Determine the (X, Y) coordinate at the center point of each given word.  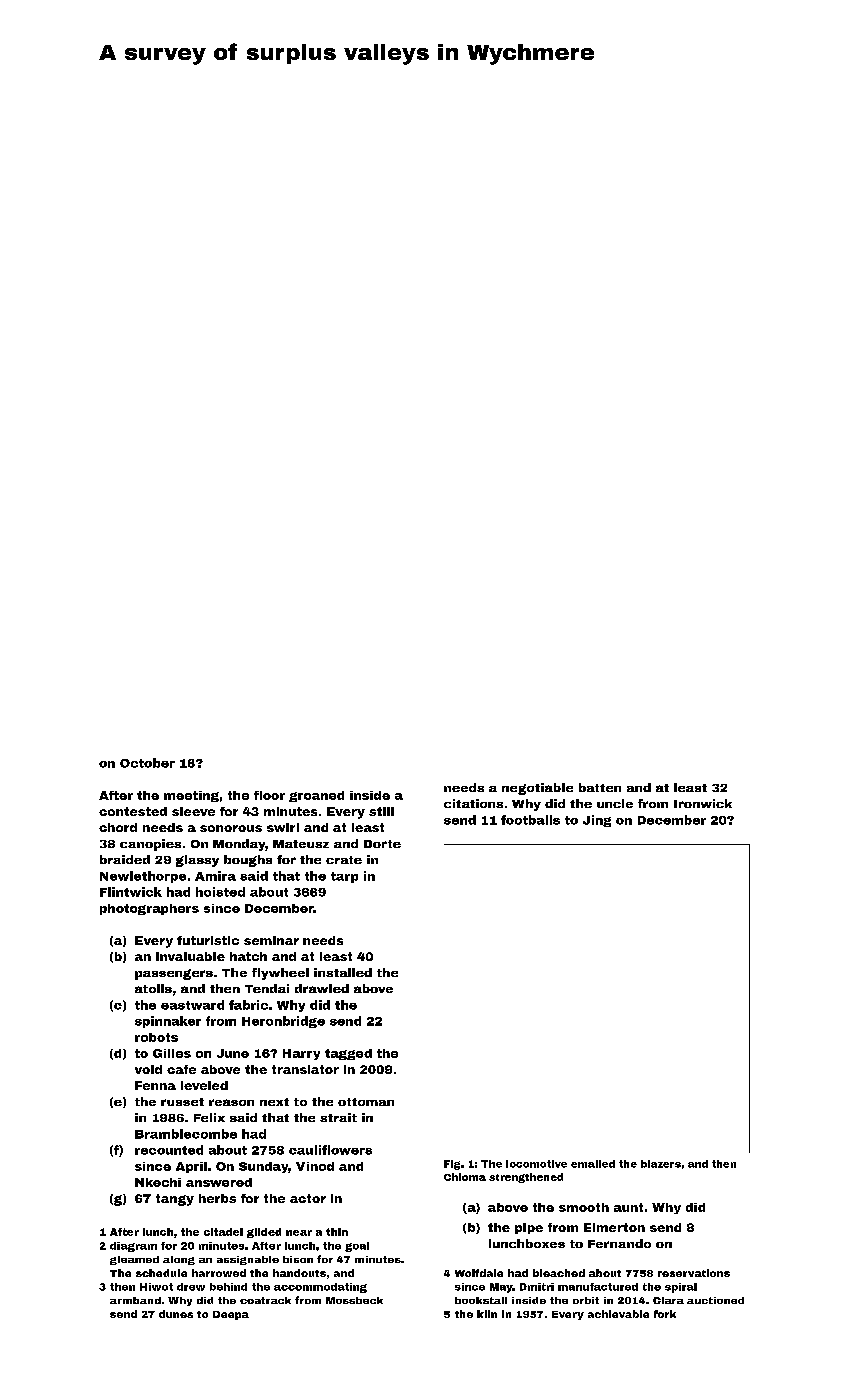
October (147, 763)
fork (665, 1314)
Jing (597, 821)
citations (473, 803)
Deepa (231, 1315)
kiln (487, 1314)
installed (343, 972)
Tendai (267, 988)
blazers (661, 1164)
